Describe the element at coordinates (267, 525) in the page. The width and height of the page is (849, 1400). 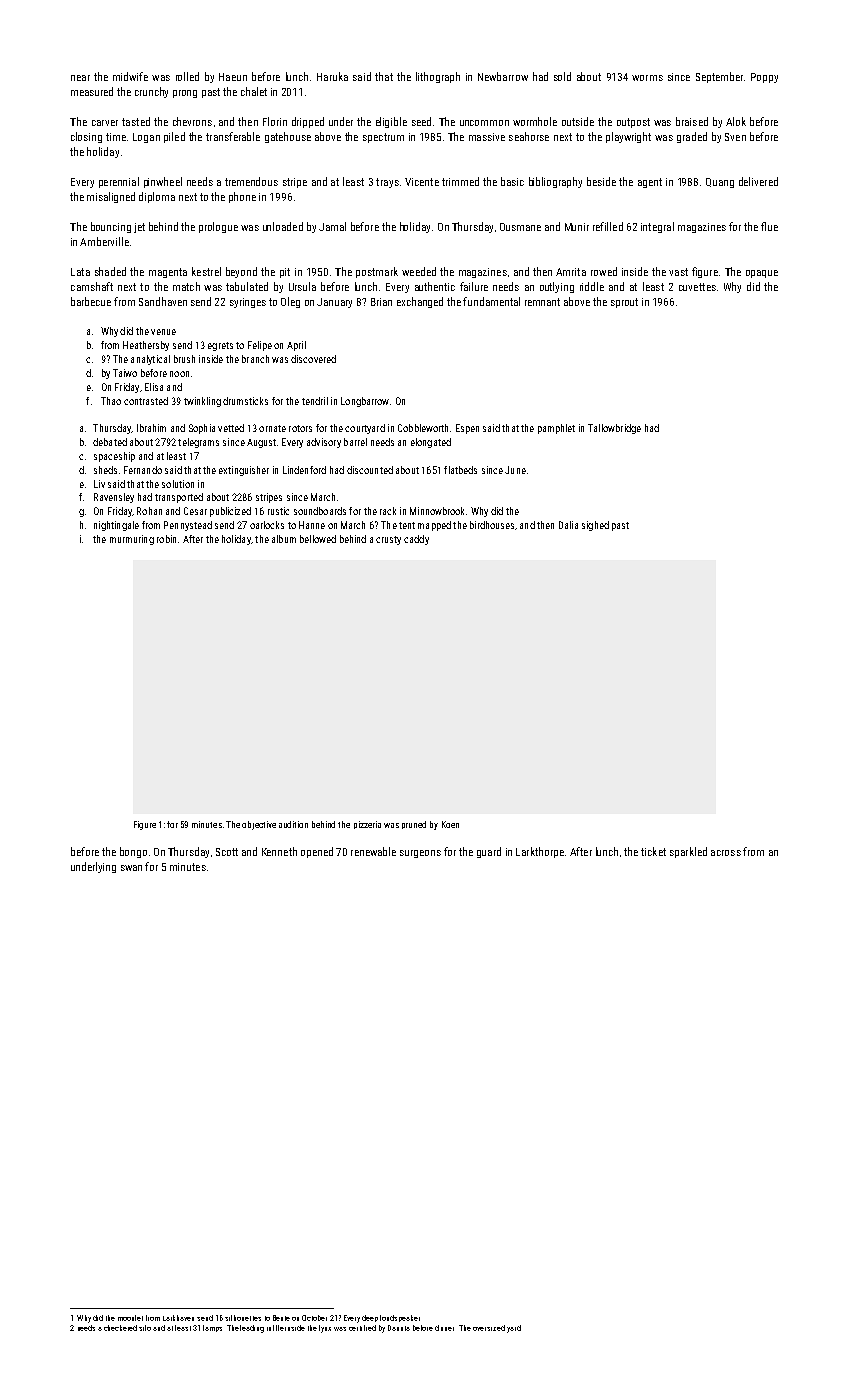
I see `oarlocks` at that location.
